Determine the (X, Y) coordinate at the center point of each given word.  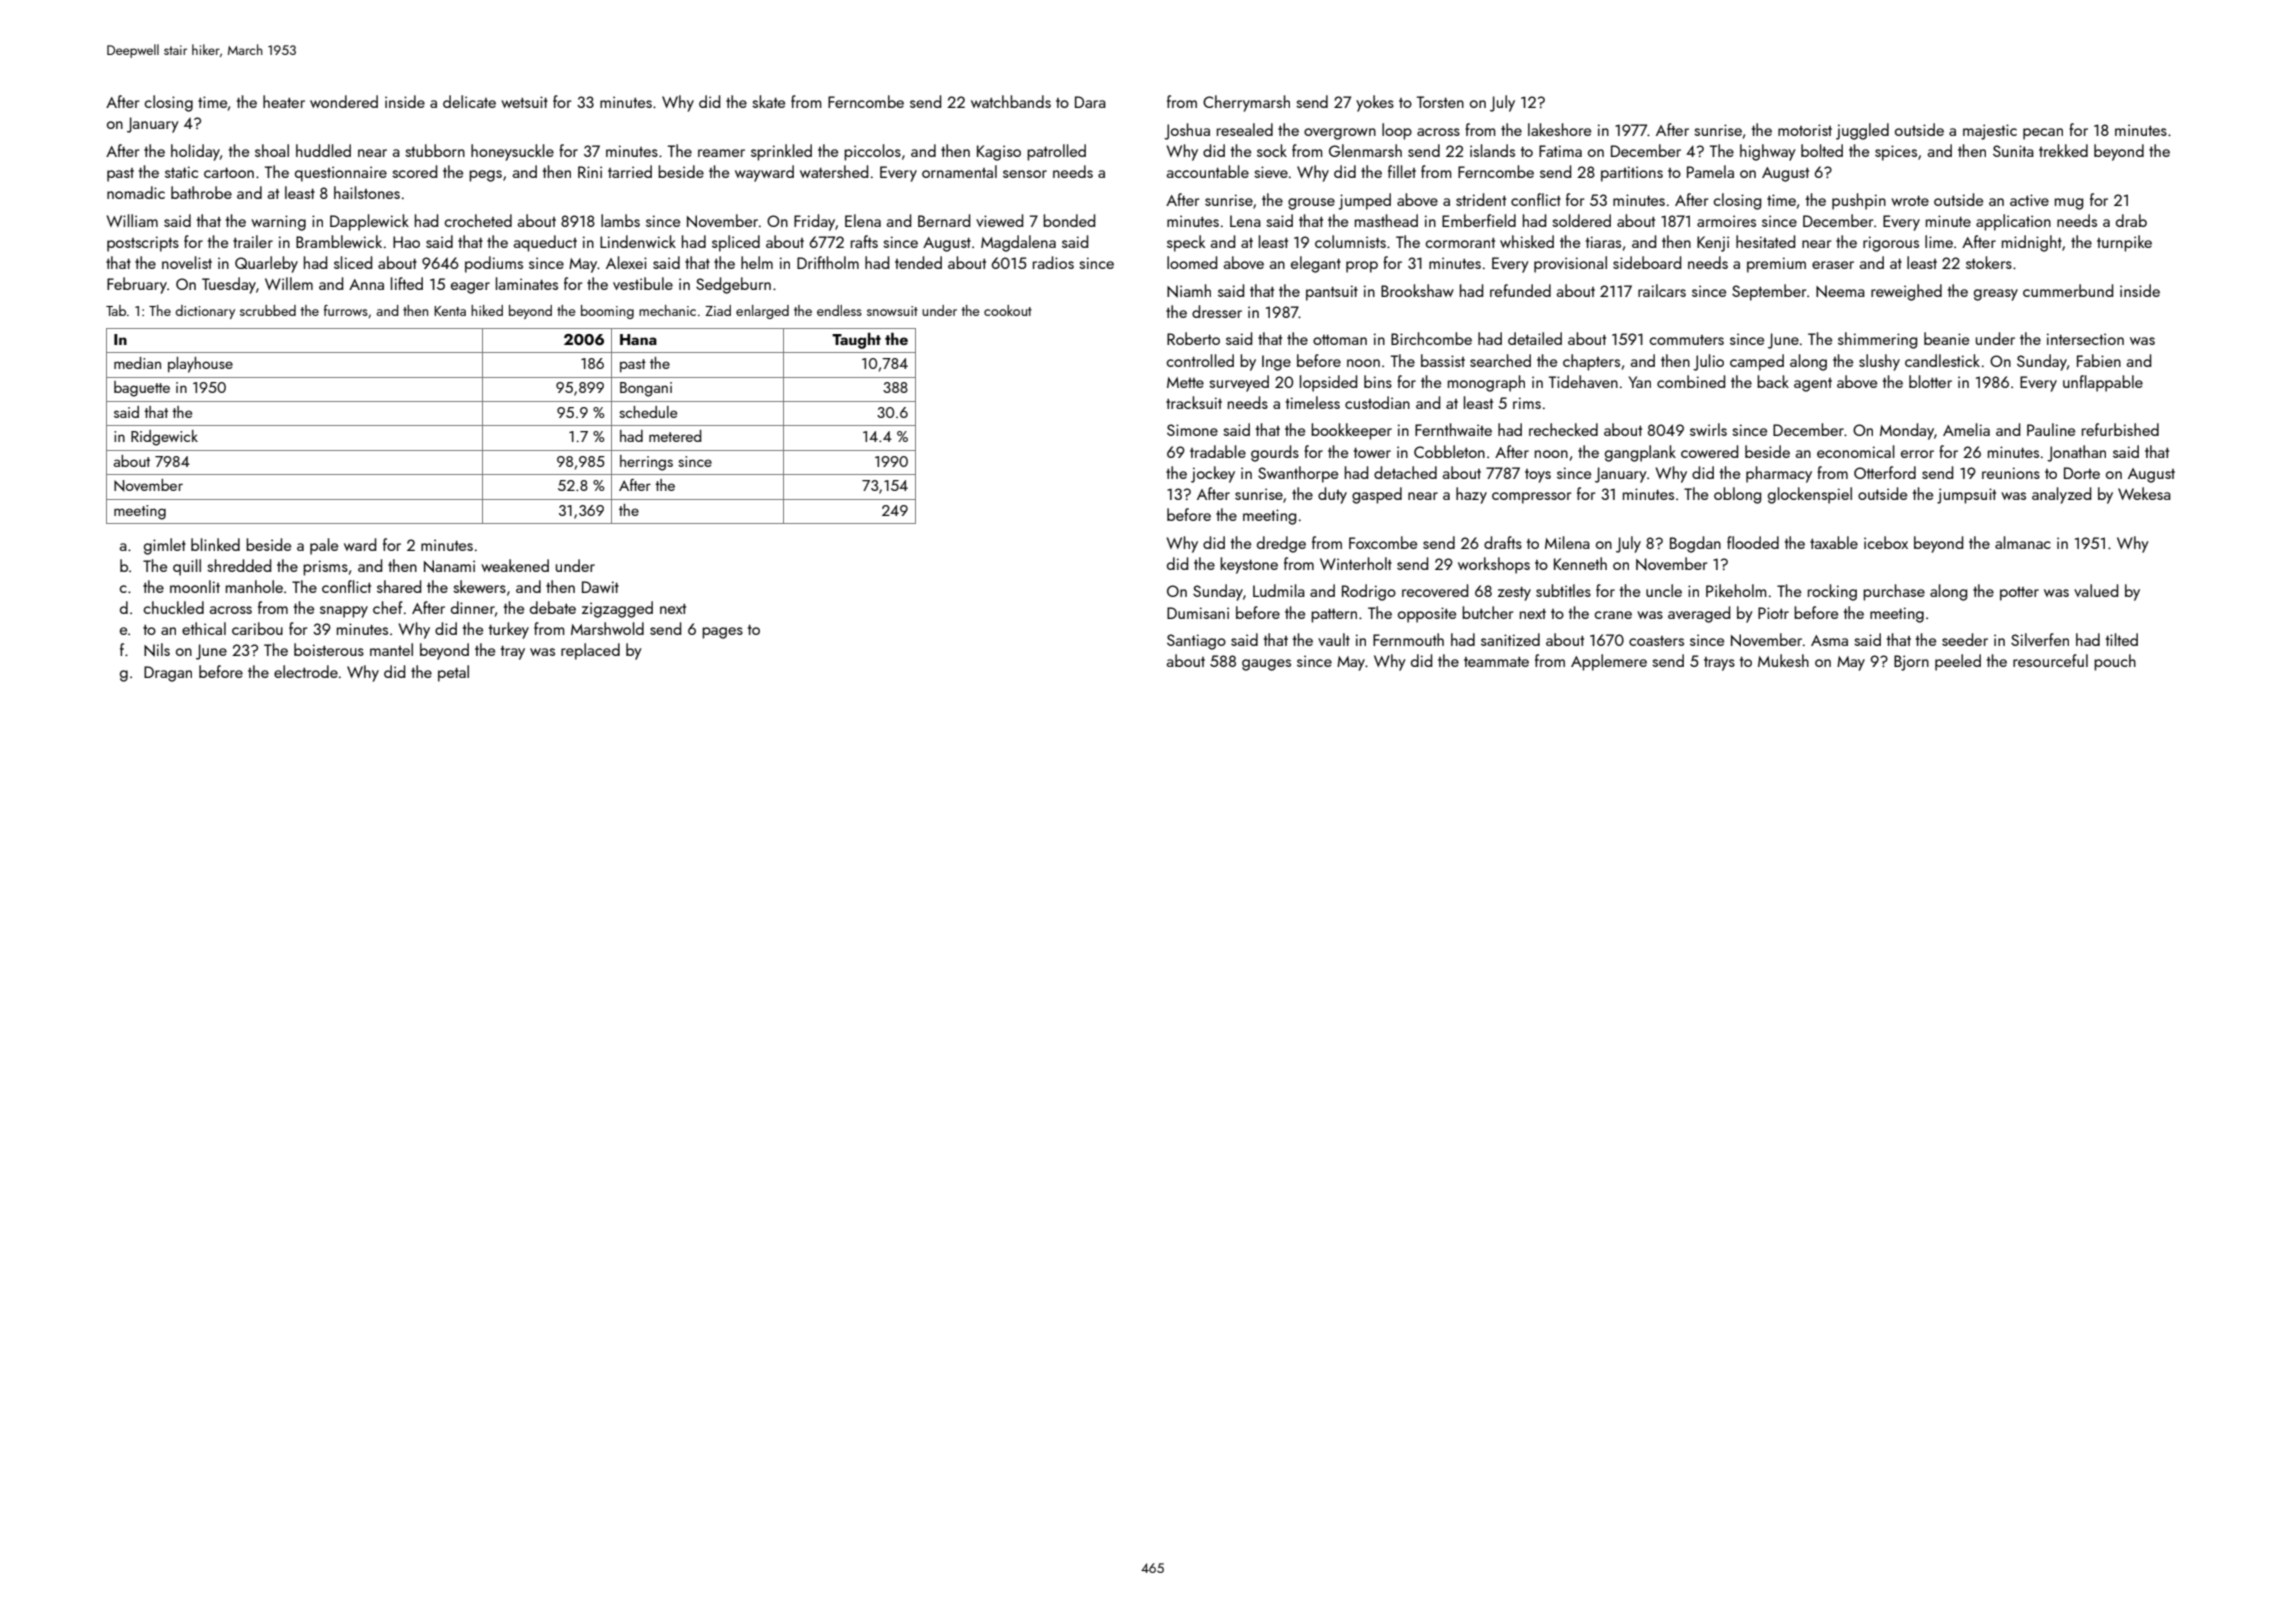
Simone (1192, 430)
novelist (187, 262)
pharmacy (1779, 474)
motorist (1805, 130)
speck (1186, 243)
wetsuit (524, 102)
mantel (391, 649)
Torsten (1440, 102)
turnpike (2124, 243)
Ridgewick (164, 438)
